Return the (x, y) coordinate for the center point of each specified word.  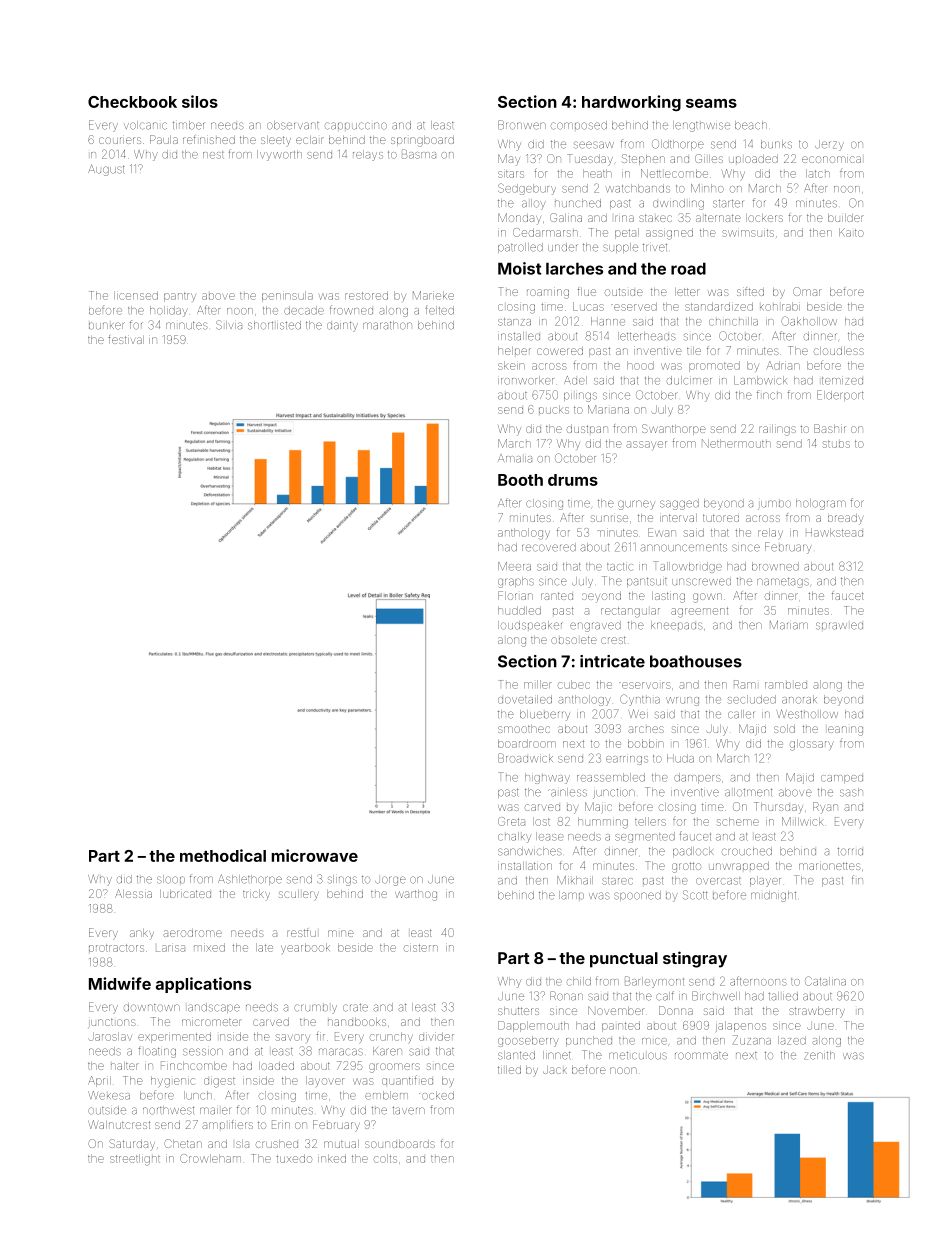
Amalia (515, 458)
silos (200, 101)
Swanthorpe (673, 429)
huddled (519, 610)
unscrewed (701, 582)
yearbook (305, 948)
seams (711, 103)
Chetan (183, 1143)
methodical (223, 855)
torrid (850, 852)
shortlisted (274, 325)
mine (340, 933)
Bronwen (522, 125)
